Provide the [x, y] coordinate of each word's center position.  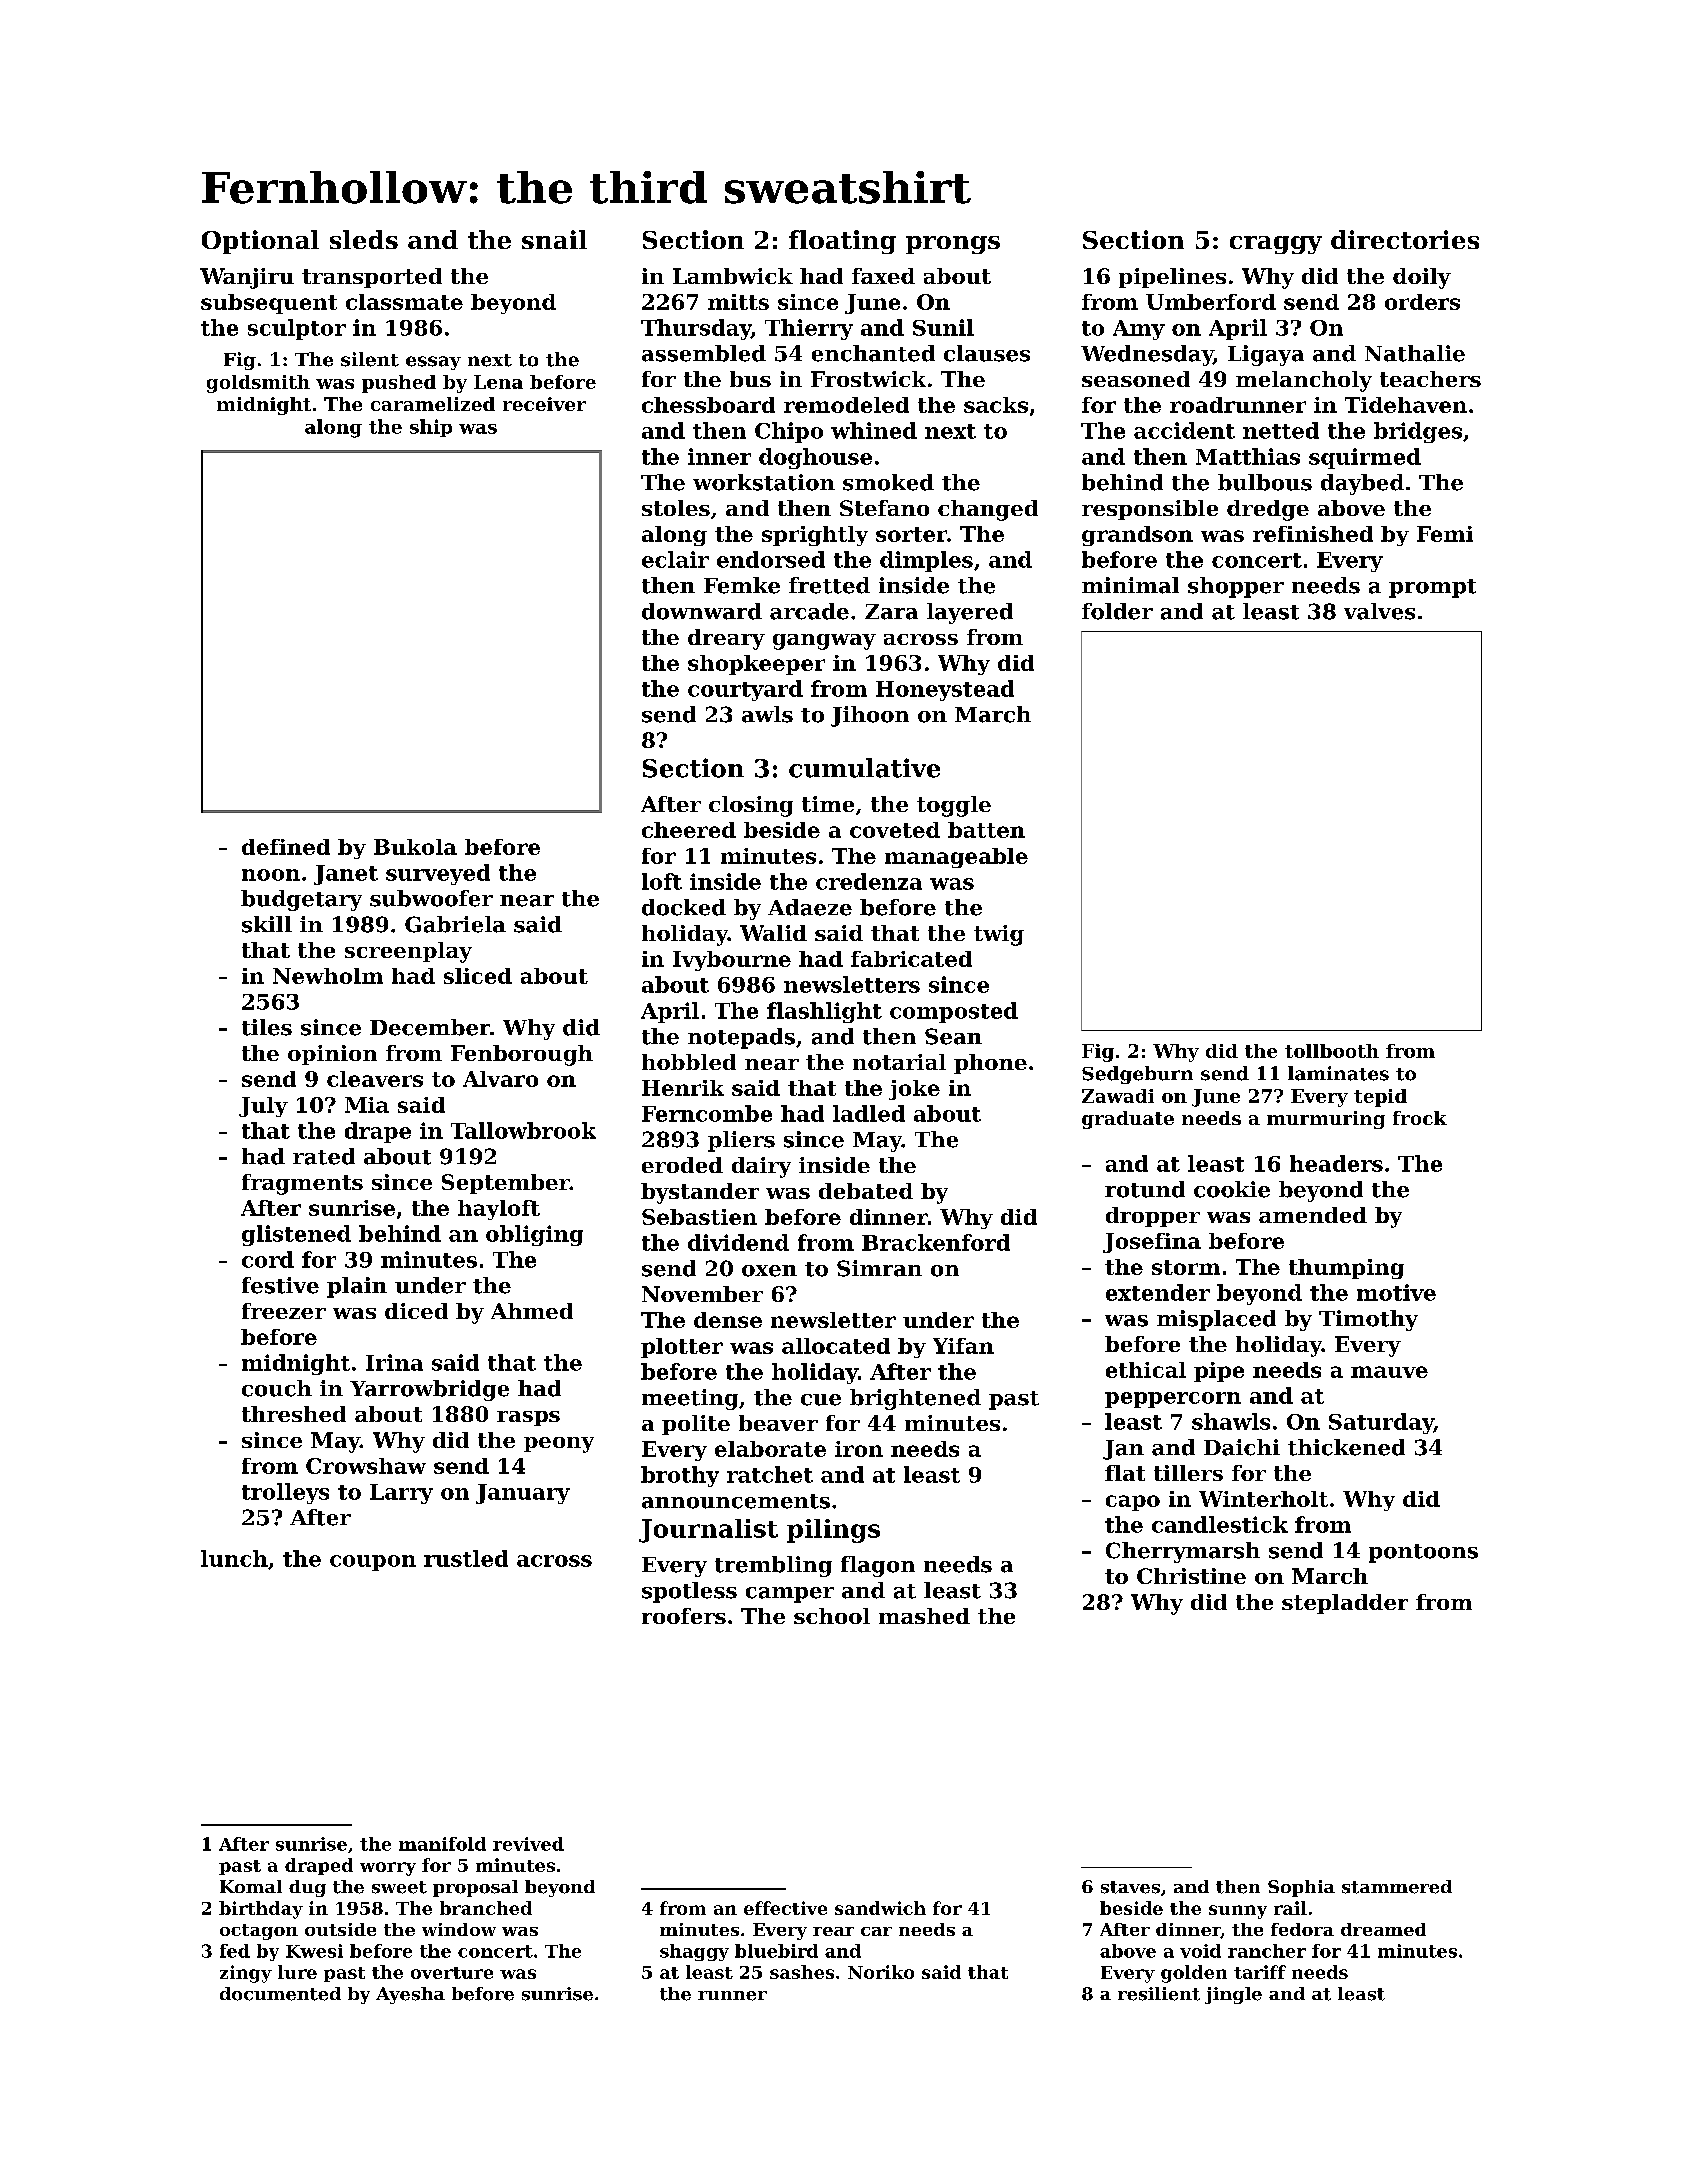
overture [452, 1973]
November [702, 1294]
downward [702, 611]
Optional [260, 242]
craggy [1276, 245]
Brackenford [936, 1242]
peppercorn [1173, 1400]
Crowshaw [366, 1466]
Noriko [881, 1972]
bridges [1418, 432]
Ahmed [532, 1311]
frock [1420, 1118]
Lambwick [733, 276]
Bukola [415, 847]
